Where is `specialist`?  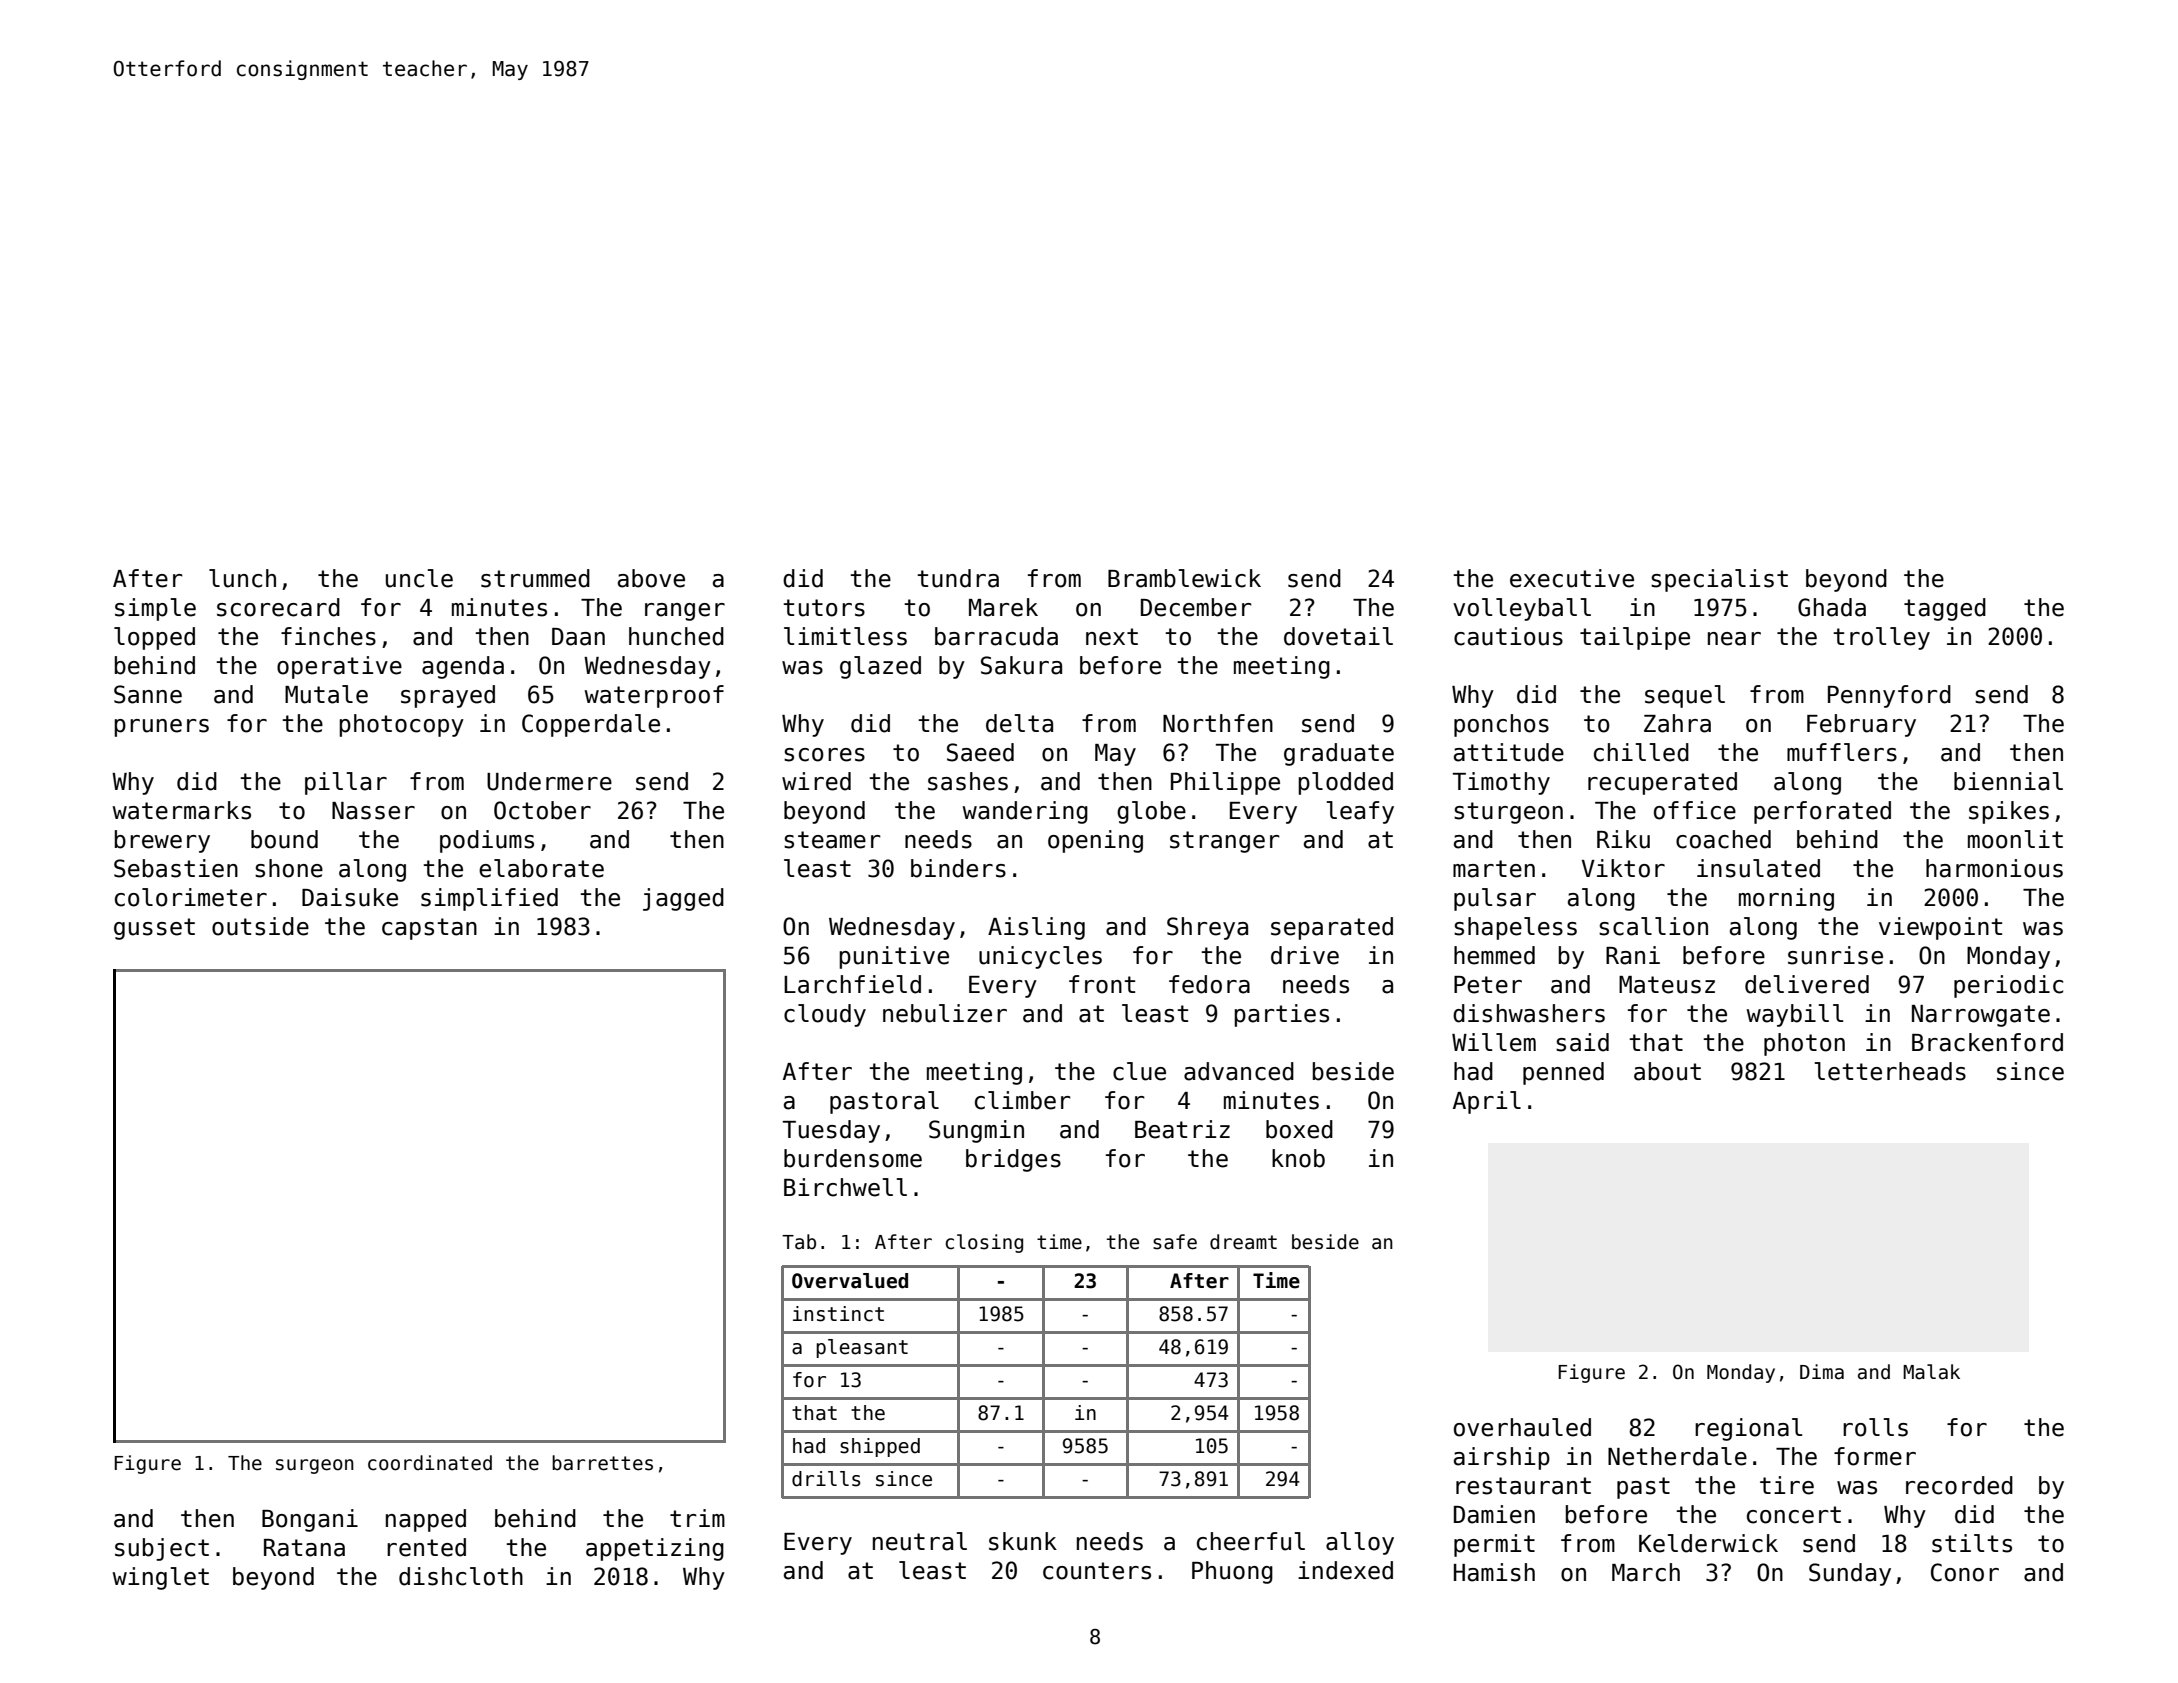
specialist is located at coordinates (1719, 580).
